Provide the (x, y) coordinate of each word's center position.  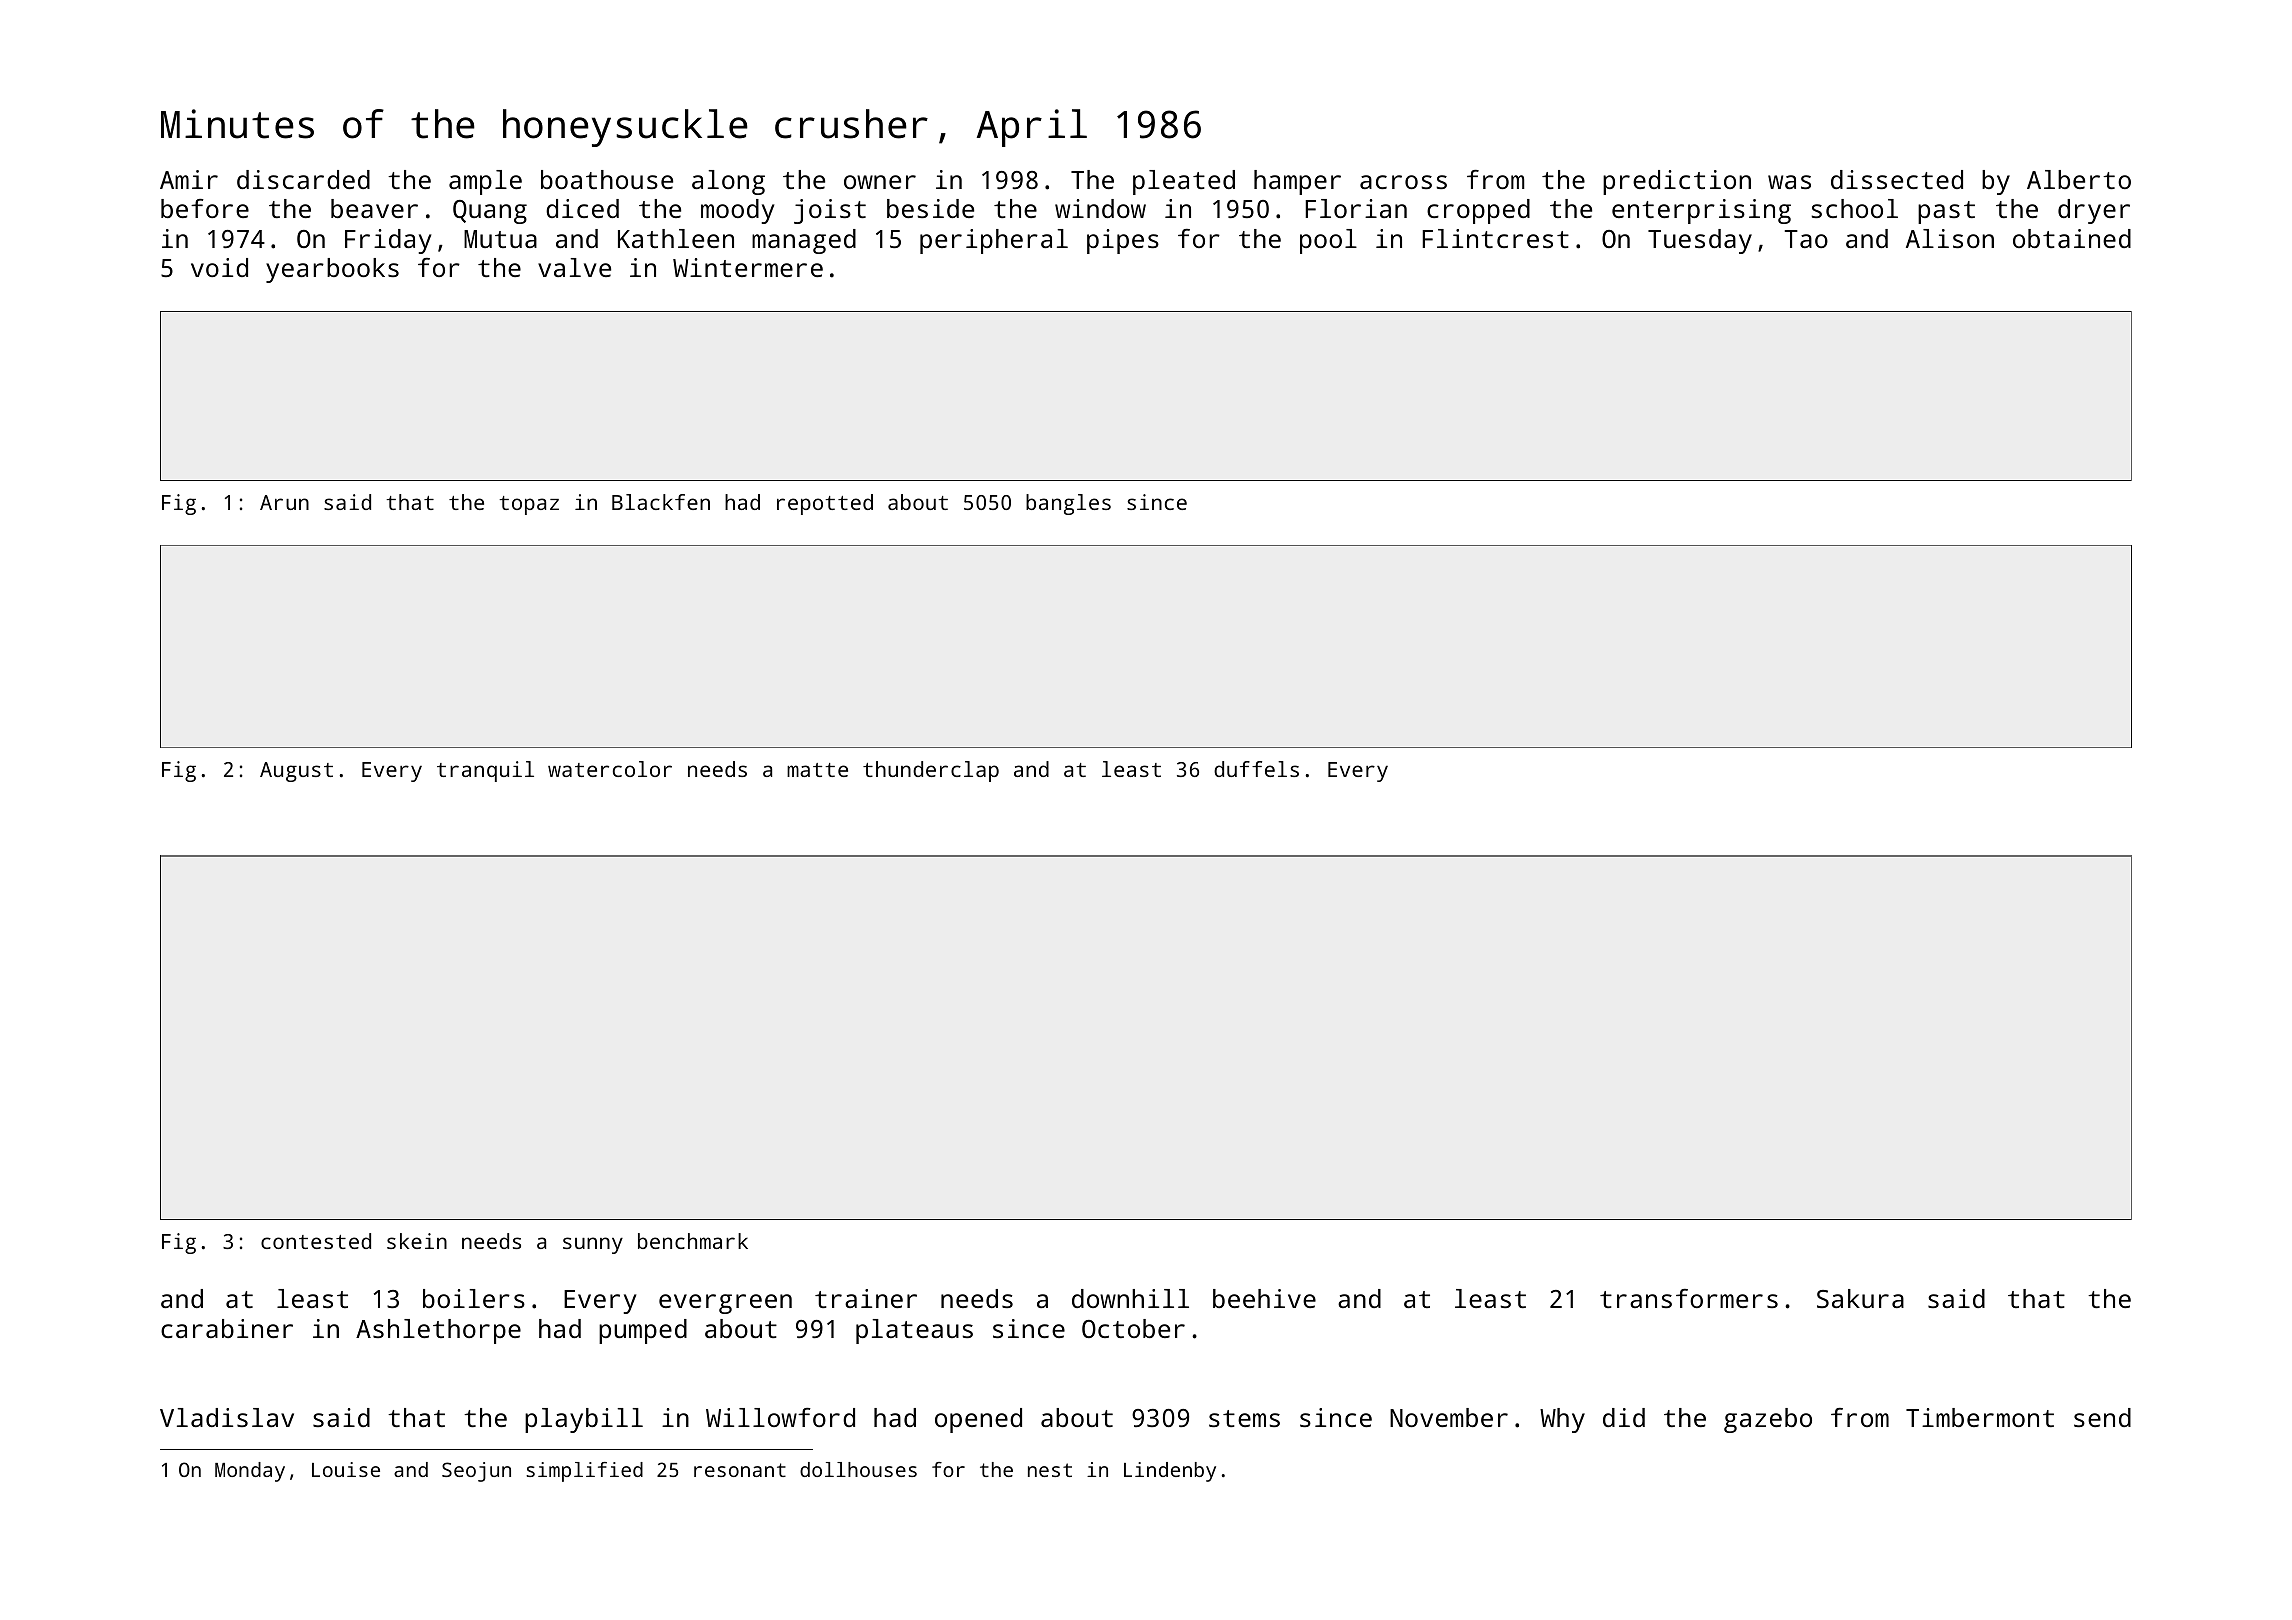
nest (1050, 1470)
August (296, 772)
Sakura (1860, 1298)
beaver (374, 208)
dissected (1897, 179)
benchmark (693, 1241)
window (1100, 208)
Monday (250, 1472)
